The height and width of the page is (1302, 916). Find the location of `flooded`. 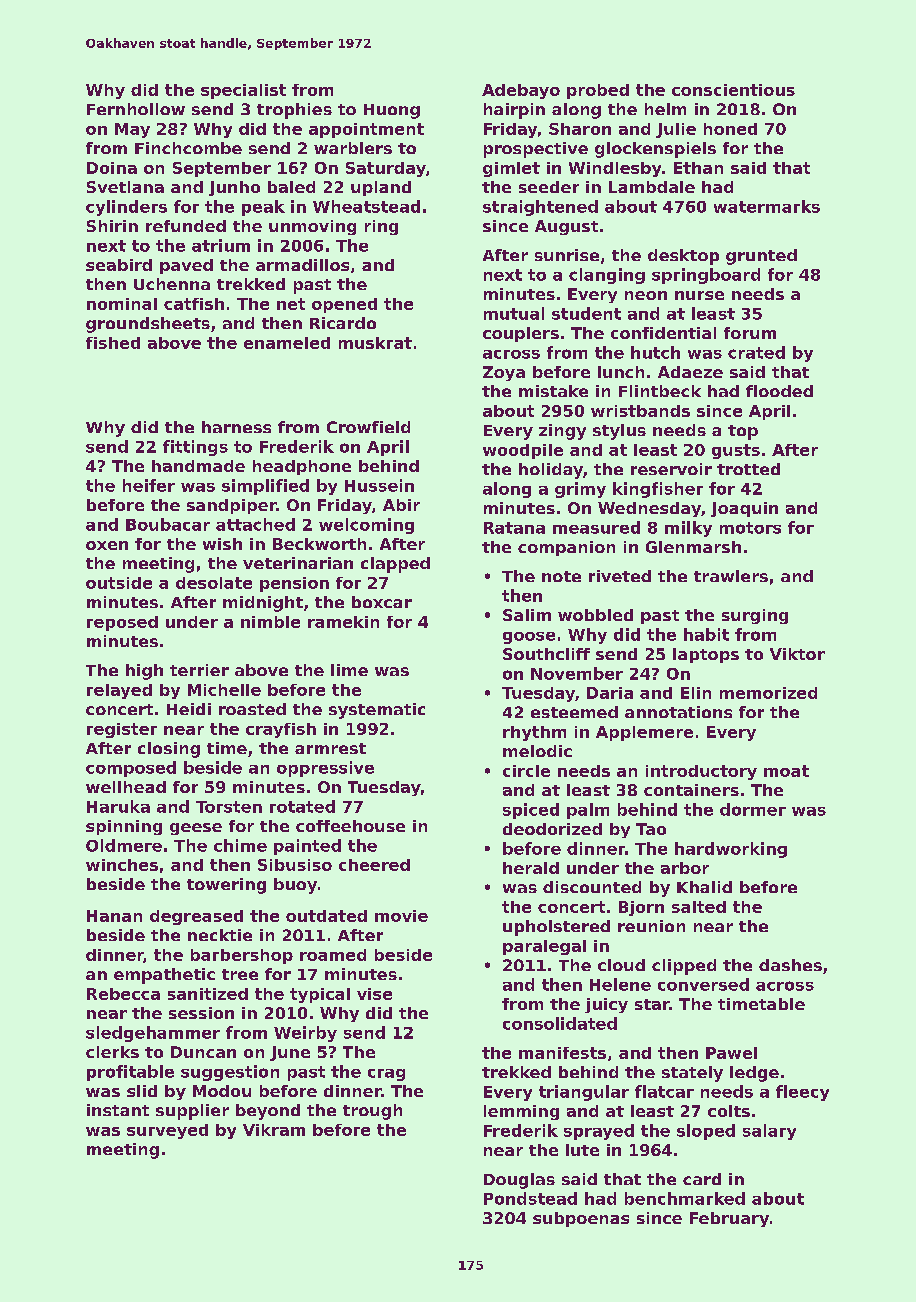

flooded is located at coordinates (779, 391).
